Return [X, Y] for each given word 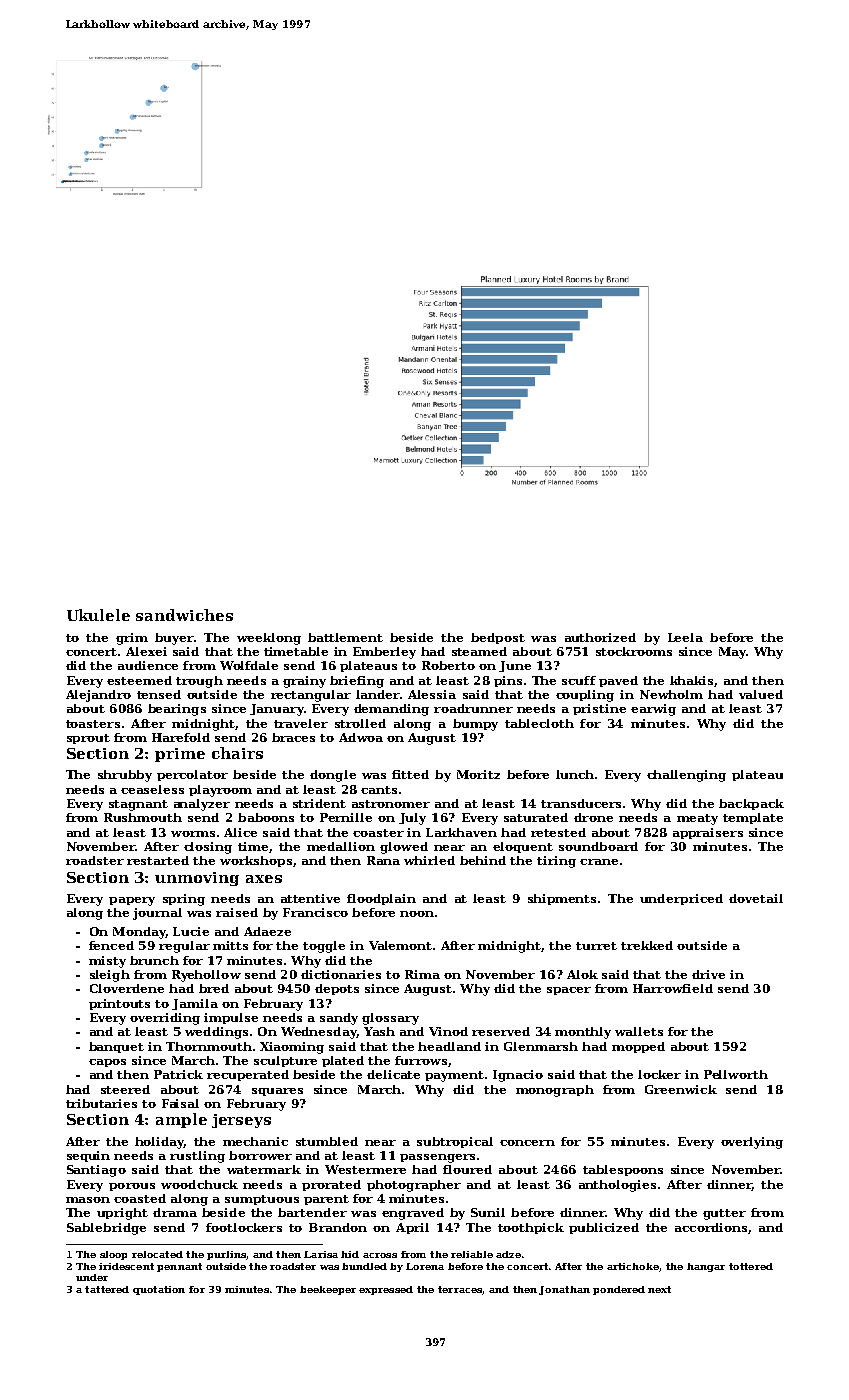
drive [708, 974]
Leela [685, 637]
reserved [501, 1031]
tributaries [101, 1103]
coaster [378, 833]
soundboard [598, 846]
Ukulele [98, 615]
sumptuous [262, 1200]
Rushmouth [143, 817]
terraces [460, 1289]
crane [599, 862]
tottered [751, 1266]
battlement [345, 637]
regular [184, 947]
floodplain [381, 899]
